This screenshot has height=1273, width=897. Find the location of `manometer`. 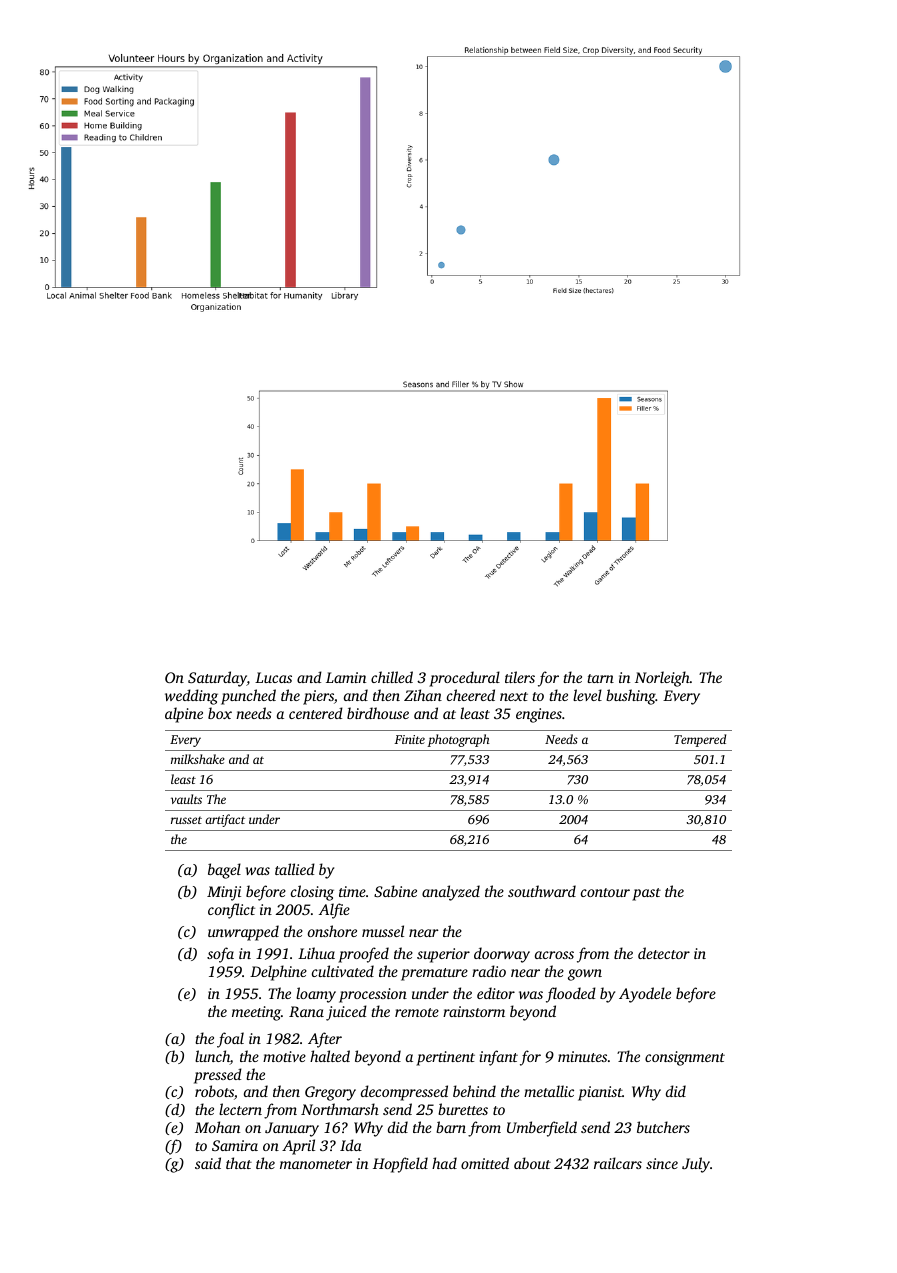

manometer is located at coordinates (316, 1164).
